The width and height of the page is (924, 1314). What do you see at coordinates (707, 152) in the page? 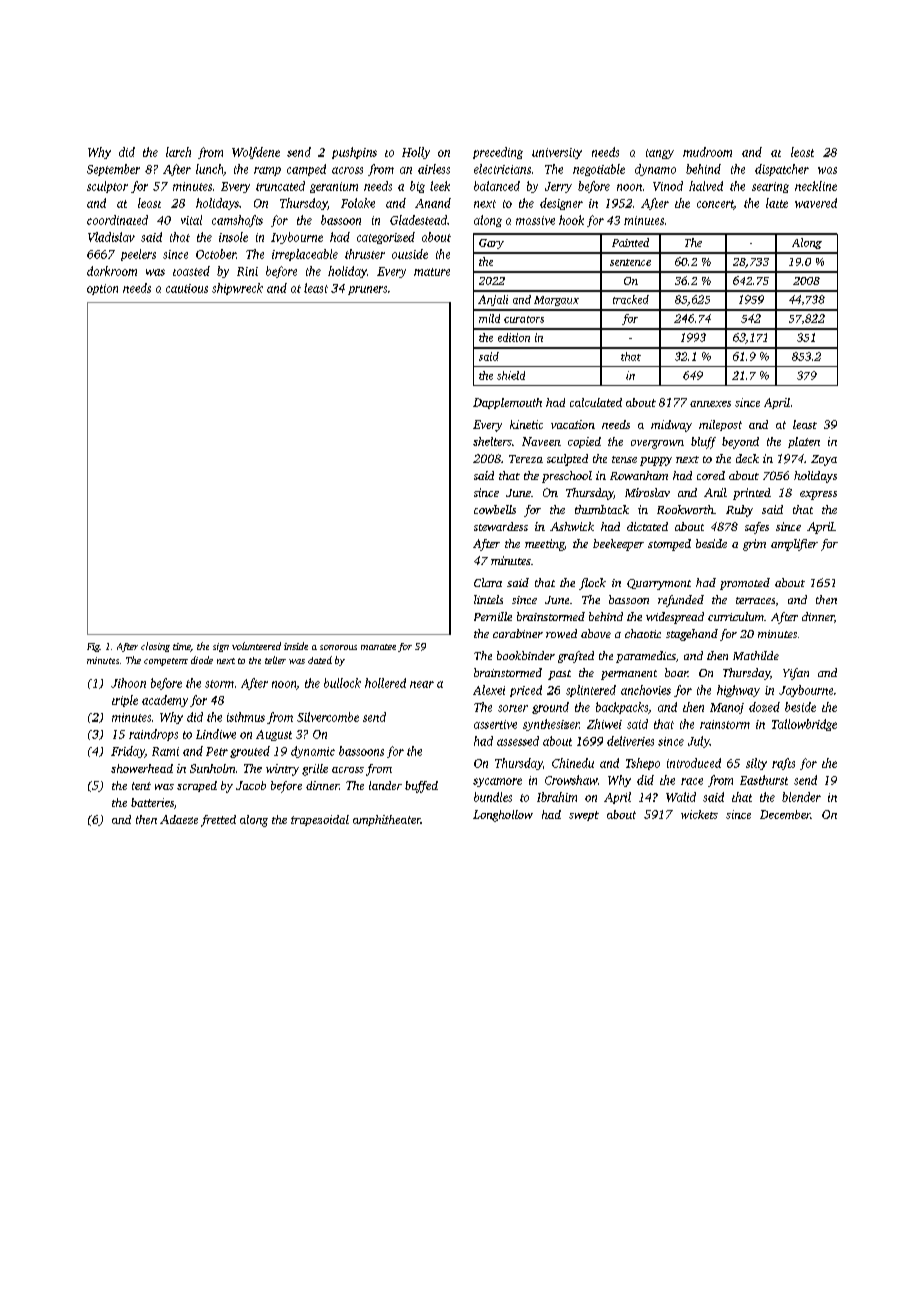
I see `mudroom` at bounding box center [707, 152].
